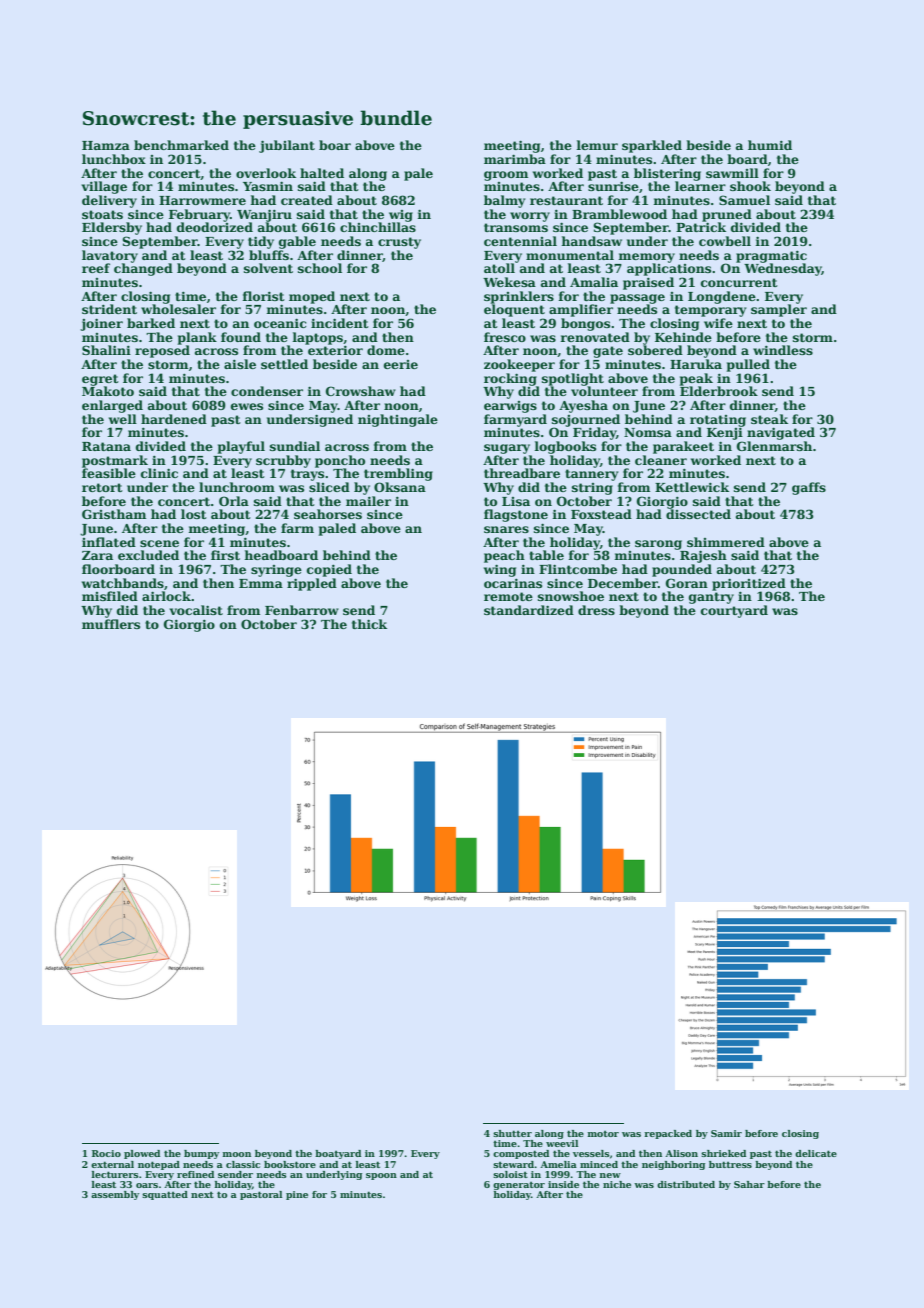  I want to click on thick, so click(369, 624).
